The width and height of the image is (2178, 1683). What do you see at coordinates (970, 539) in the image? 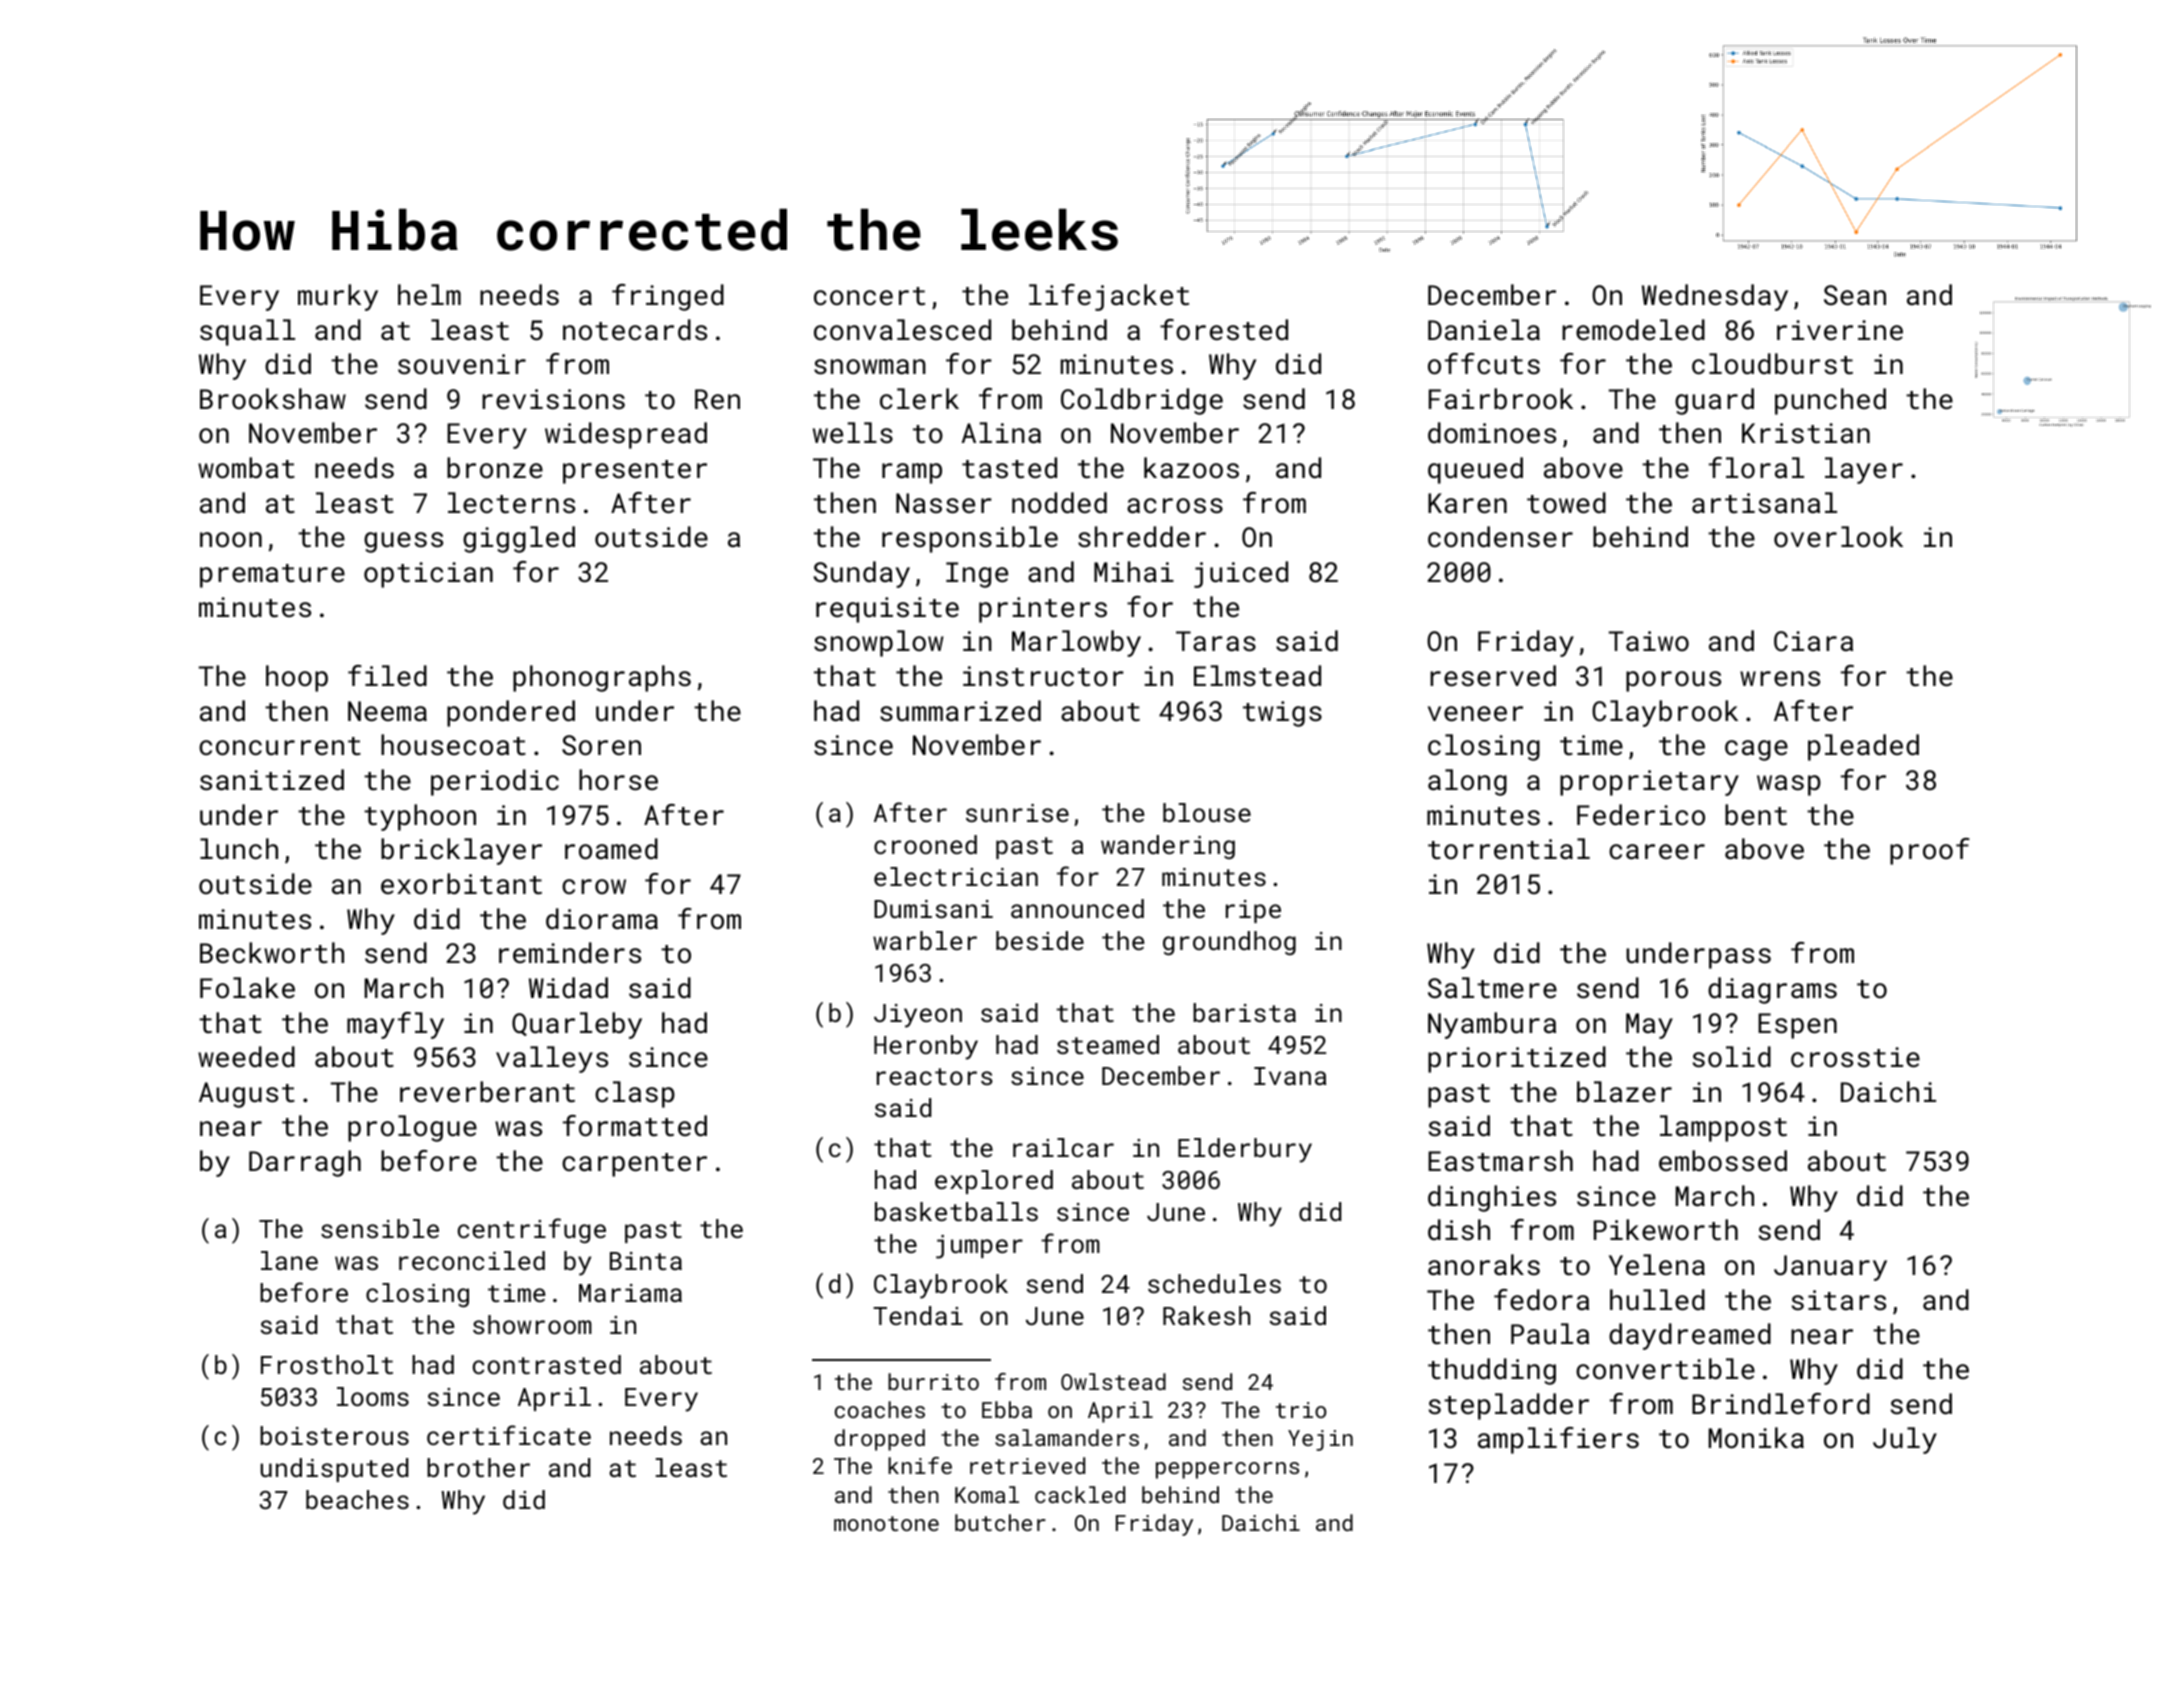
I see `responsible` at bounding box center [970, 539].
